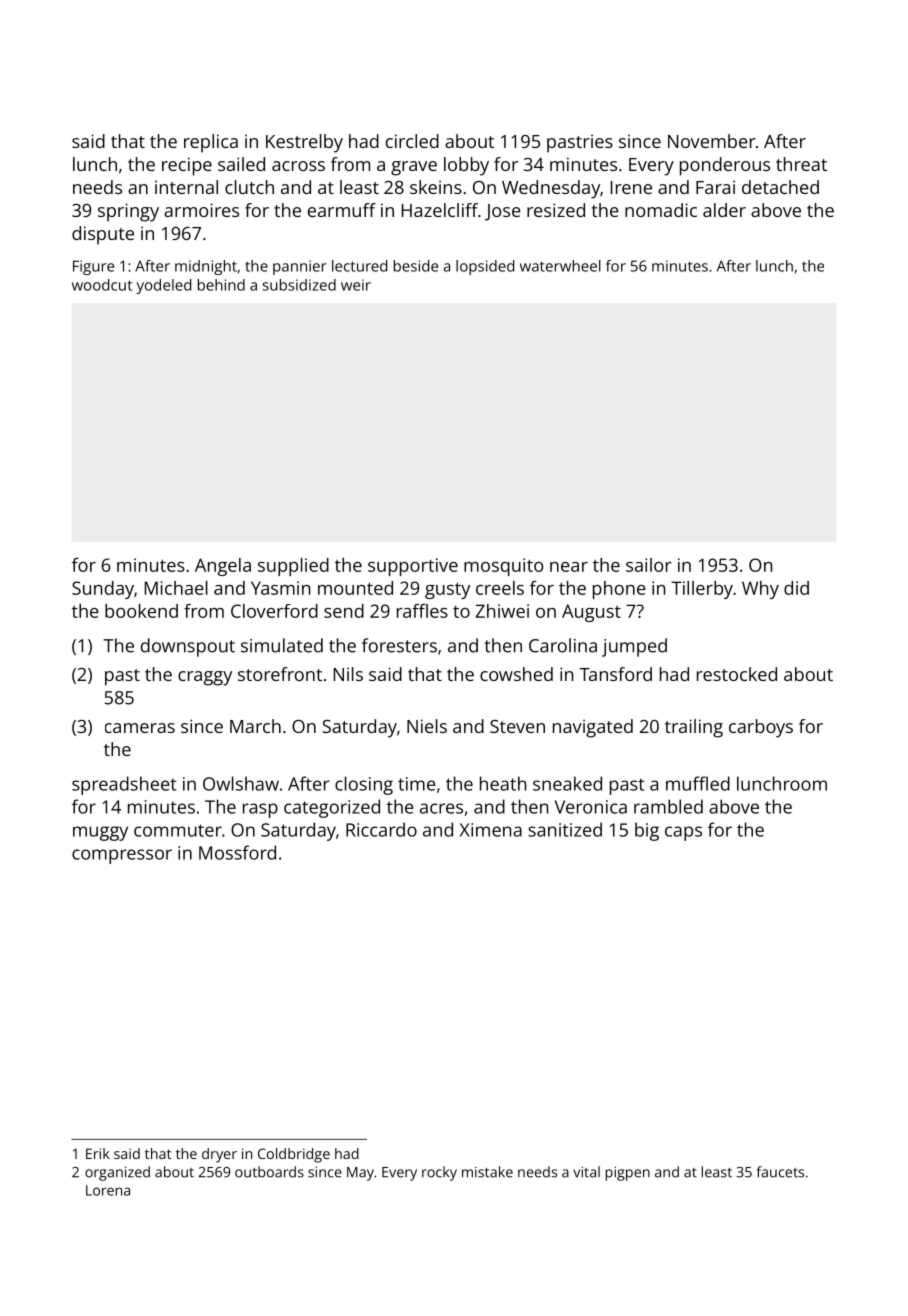  I want to click on pigpen, so click(627, 1174).
